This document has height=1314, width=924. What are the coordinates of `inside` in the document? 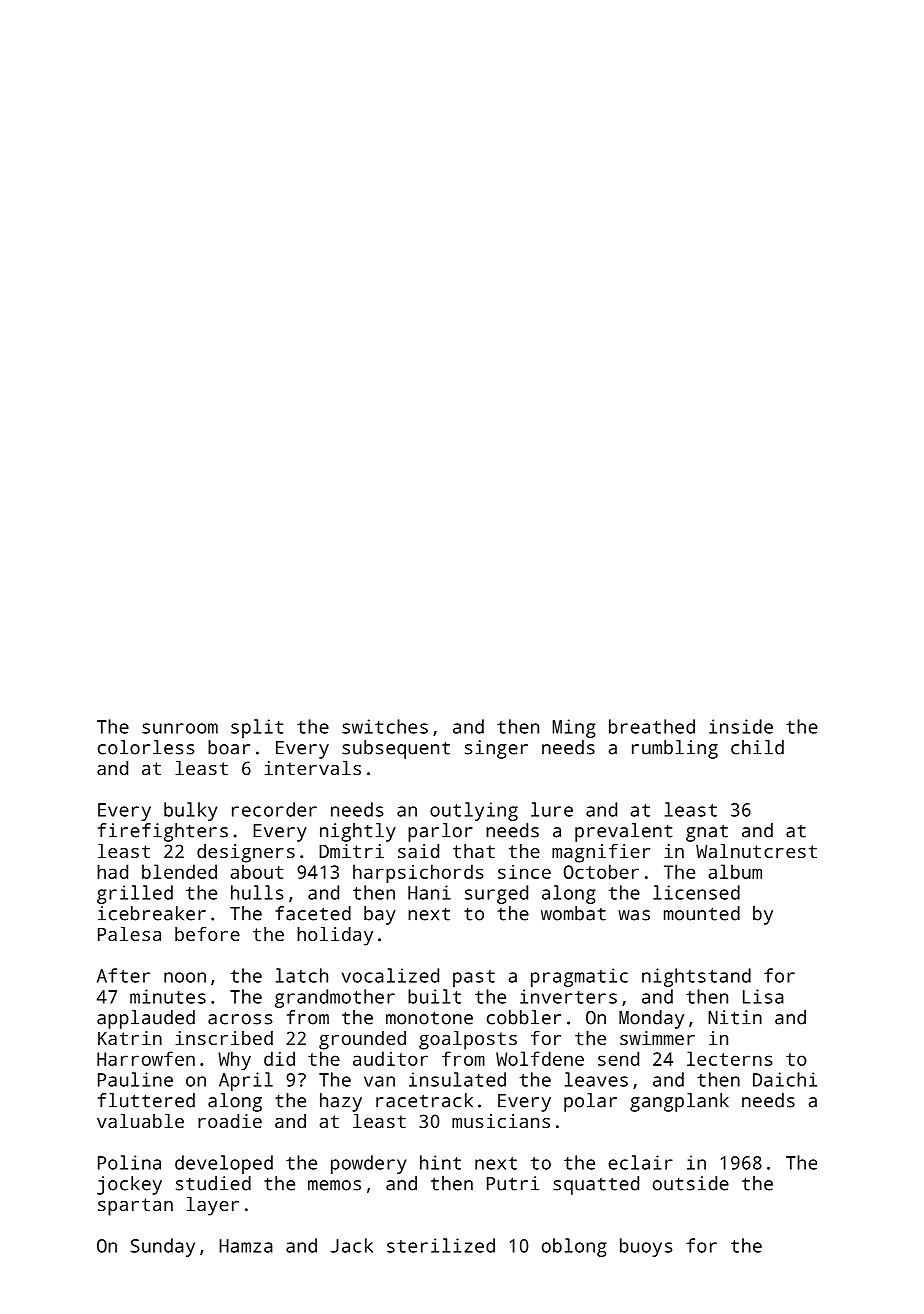 It's located at (741, 726).
